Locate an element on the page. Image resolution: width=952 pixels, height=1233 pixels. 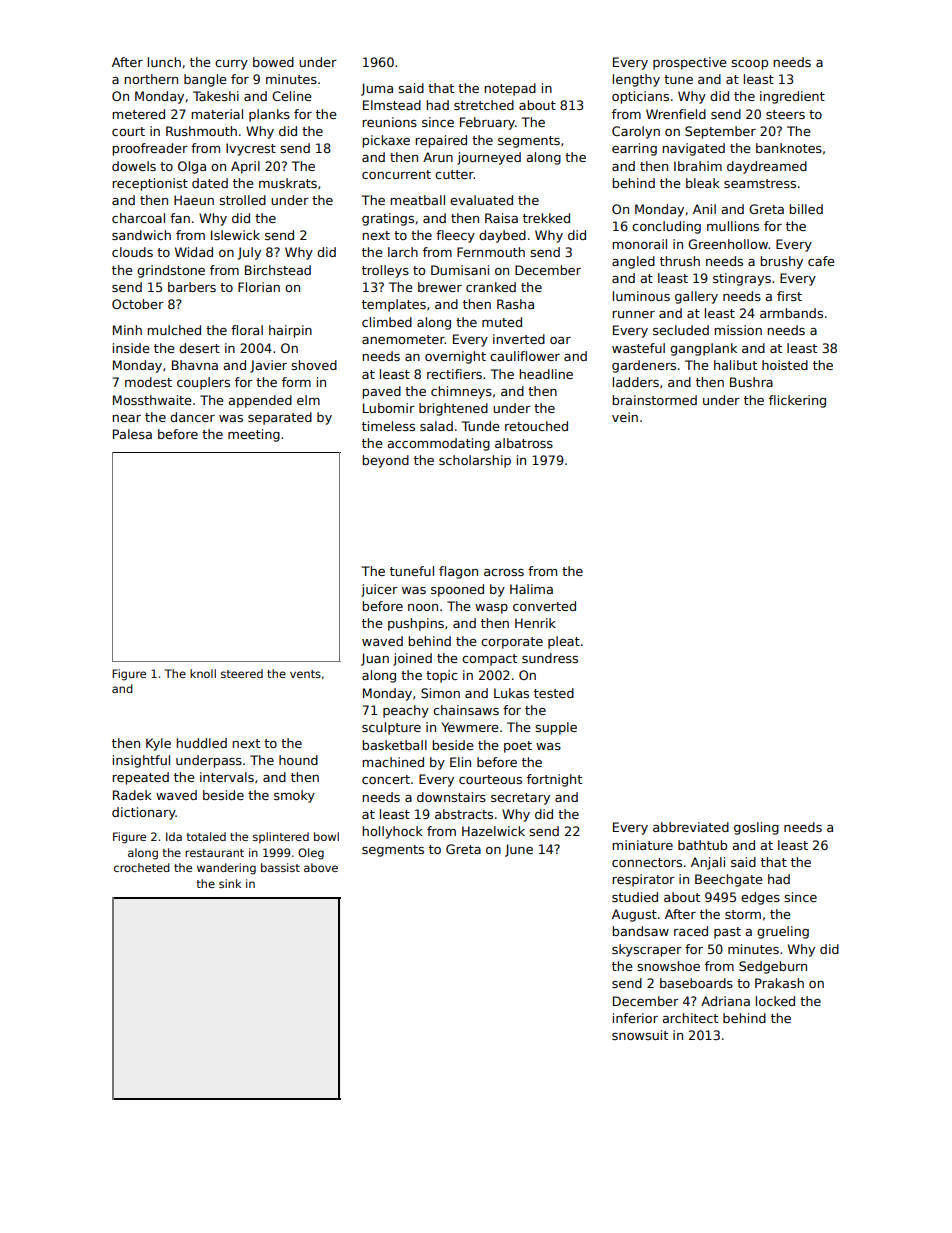
curry is located at coordinates (231, 65).
